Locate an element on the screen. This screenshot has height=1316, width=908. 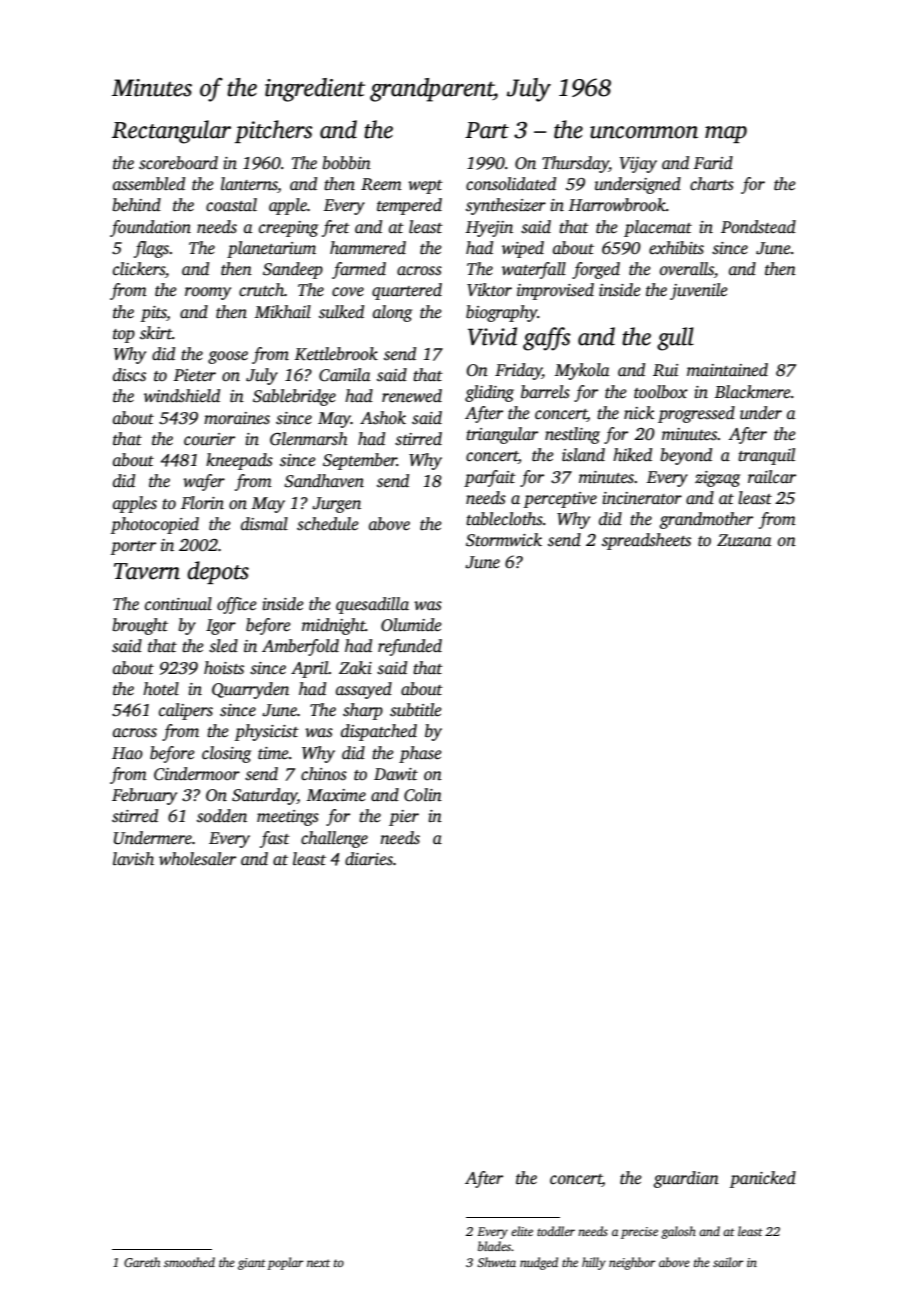
diaries is located at coordinates (369, 859).
